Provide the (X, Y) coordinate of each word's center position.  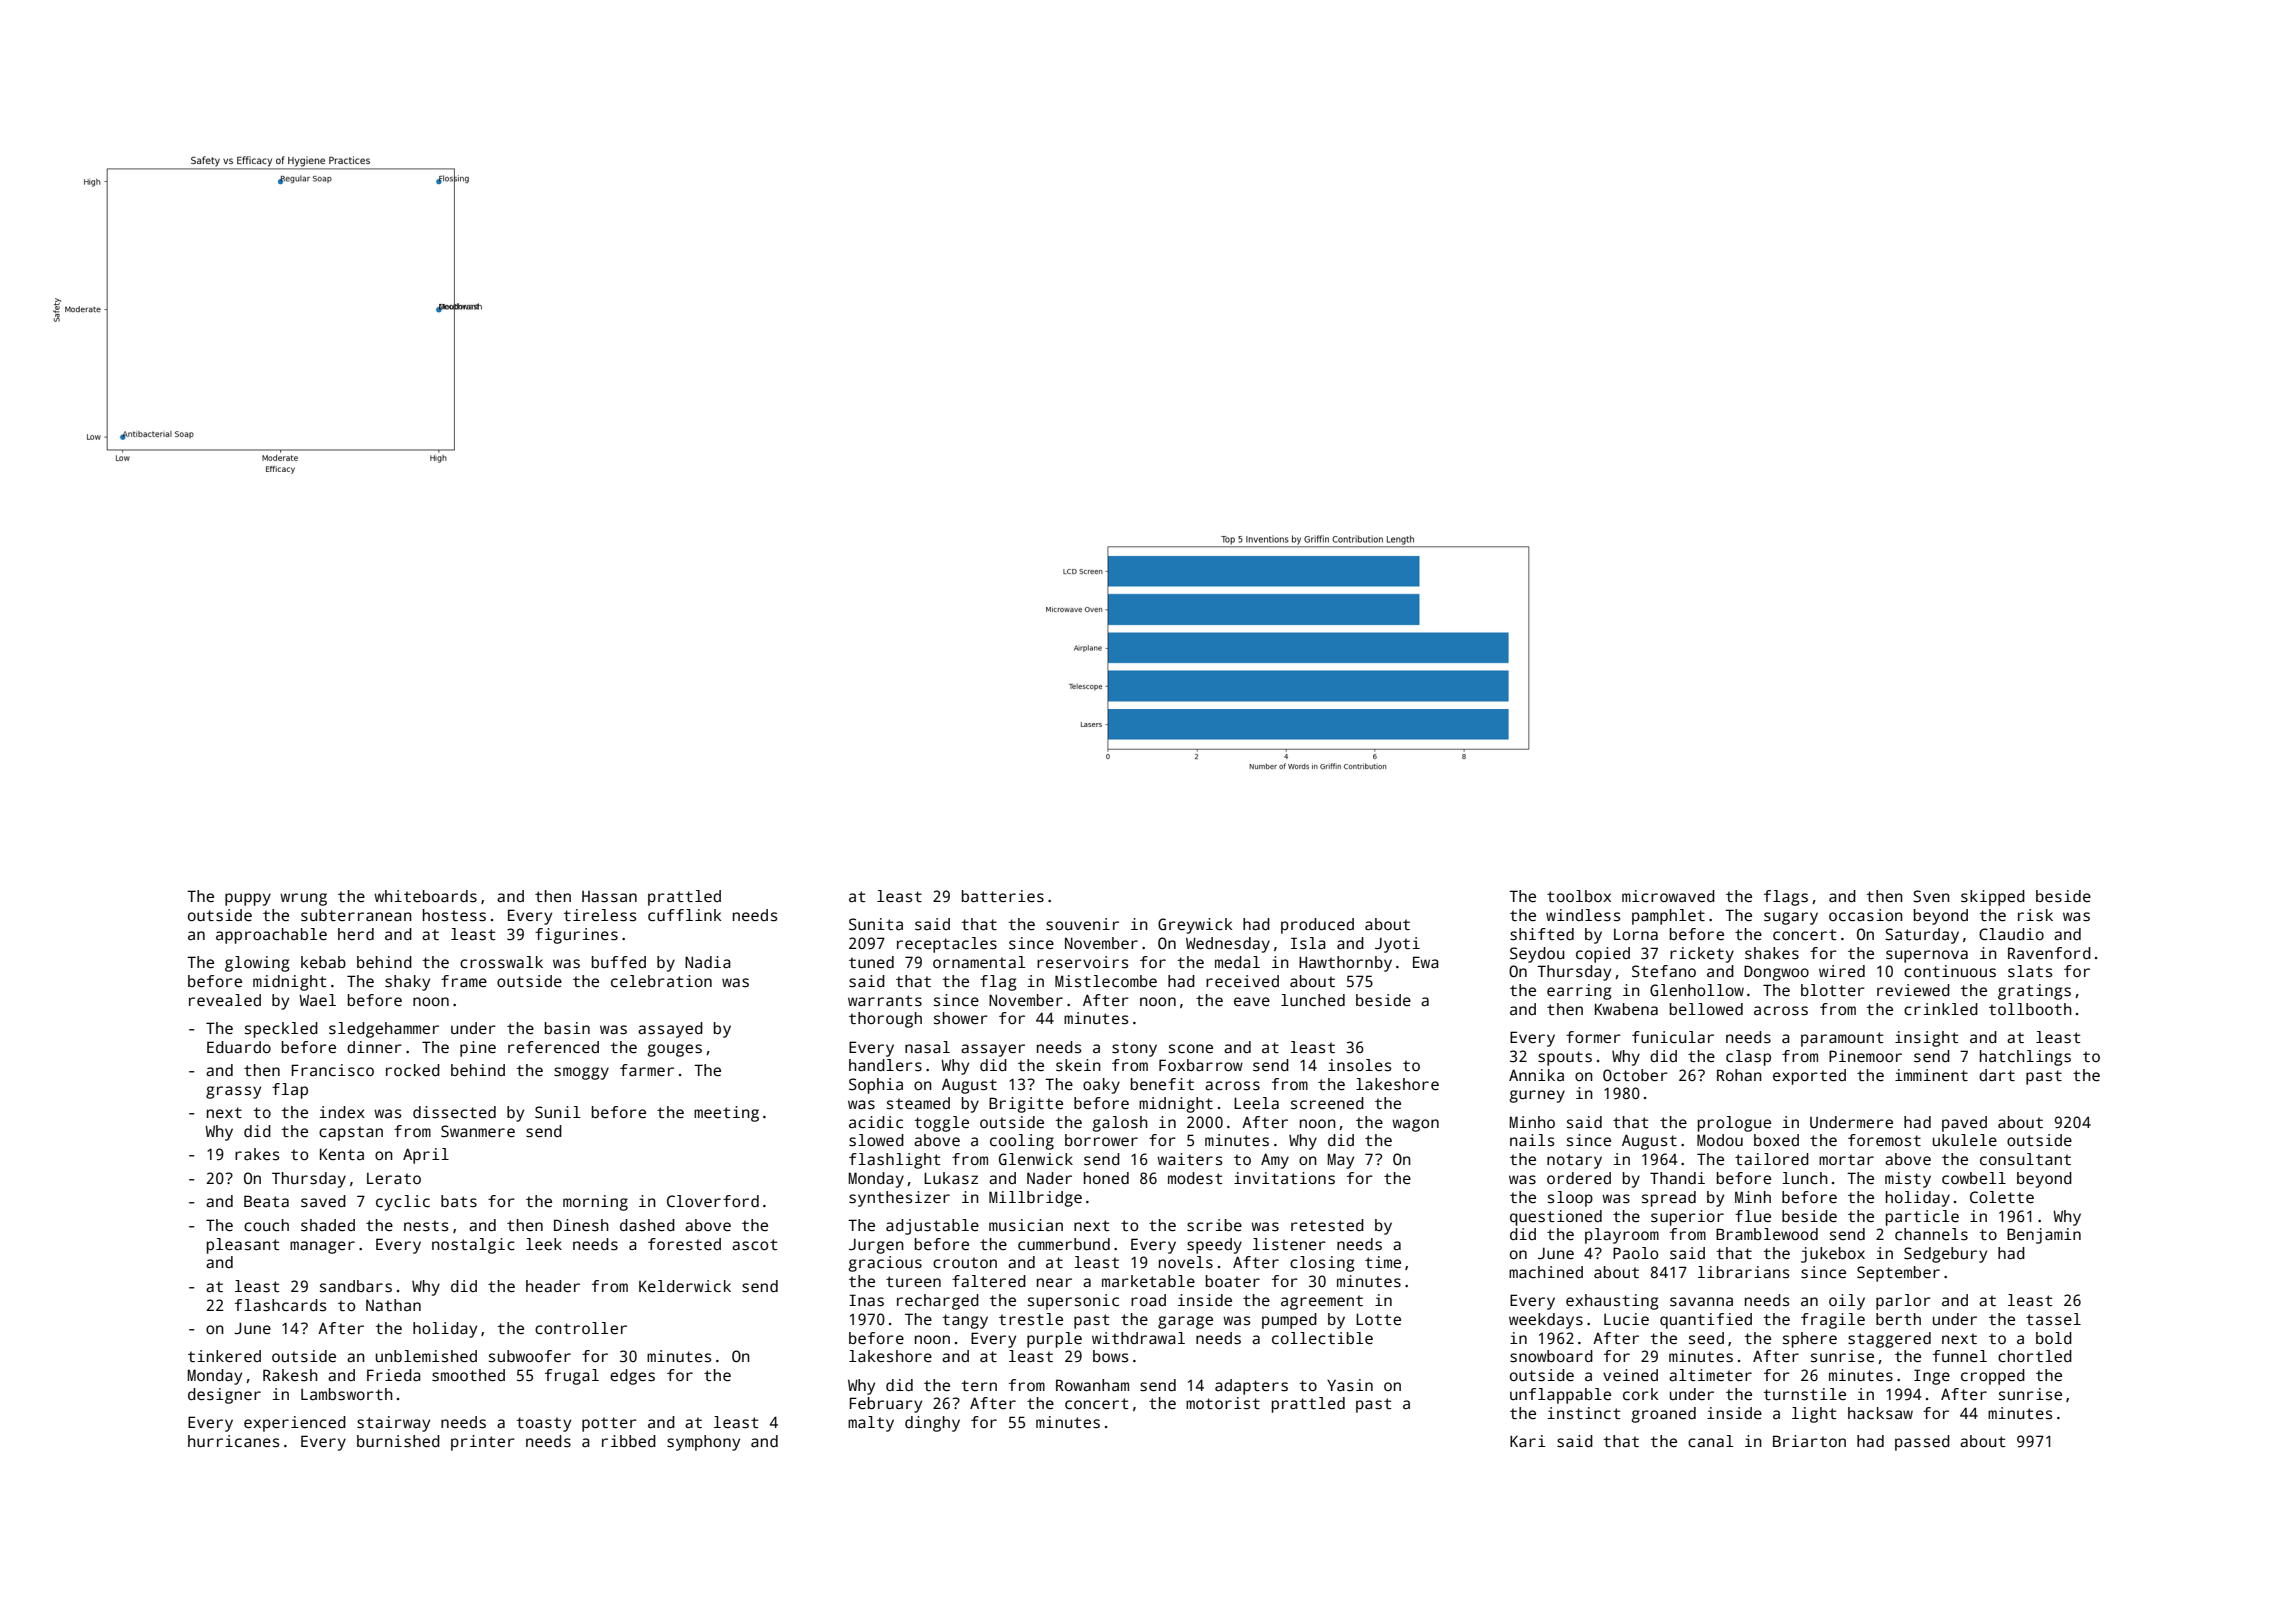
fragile (1833, 1321)
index (342, 1112)
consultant (2025, 1159)
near (1054, 1283)
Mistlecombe (1106, 981)
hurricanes (233, 1441)
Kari (1528, 1441)
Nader (1049, 1178)
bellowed (1706, 1009)
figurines (576, 936)
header (553, 1286)
